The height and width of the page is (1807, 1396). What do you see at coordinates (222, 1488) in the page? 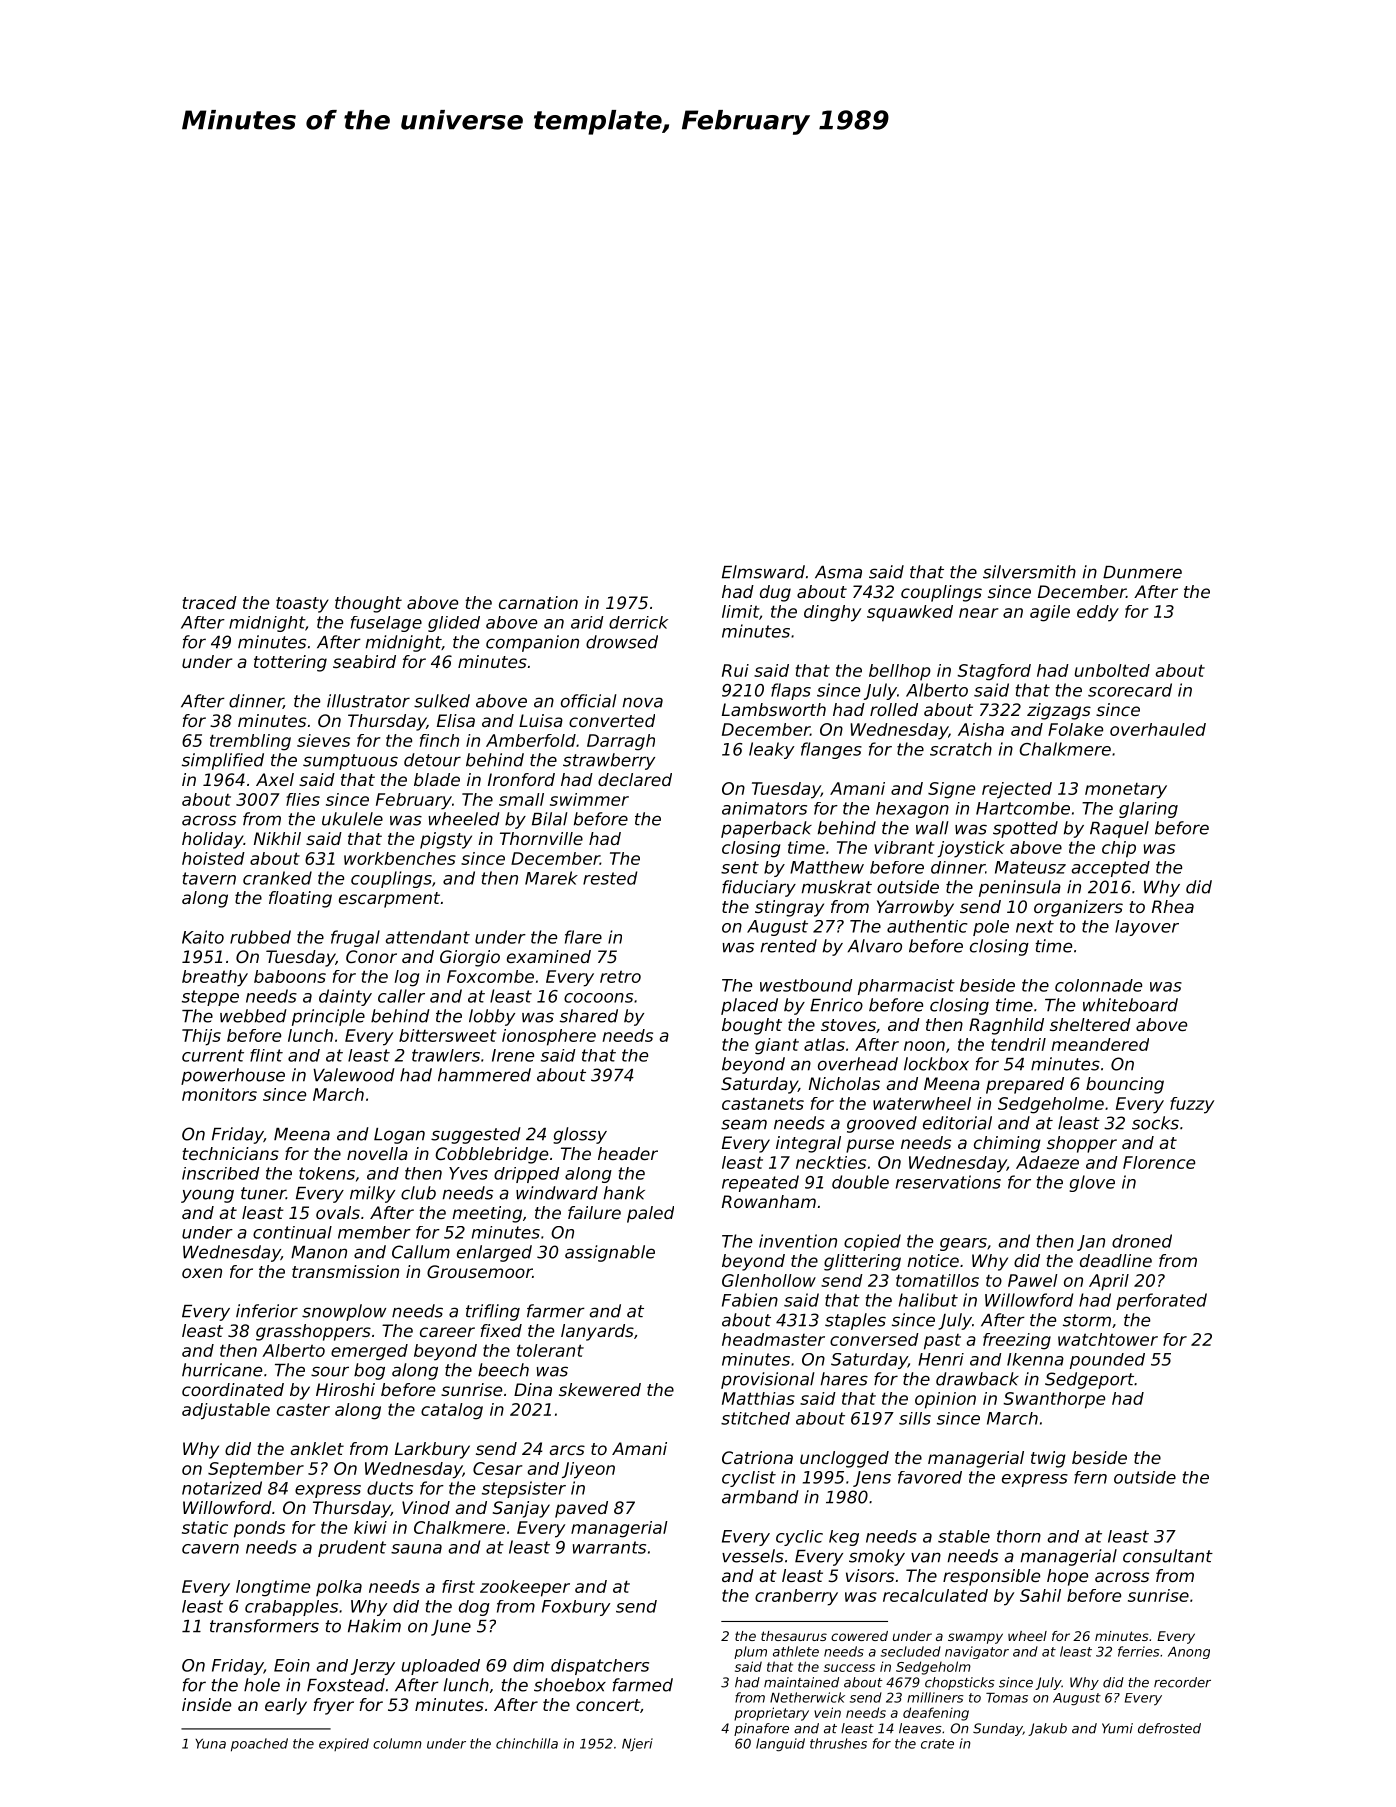
I see `notarized` at bounding box center [222, 1488].
